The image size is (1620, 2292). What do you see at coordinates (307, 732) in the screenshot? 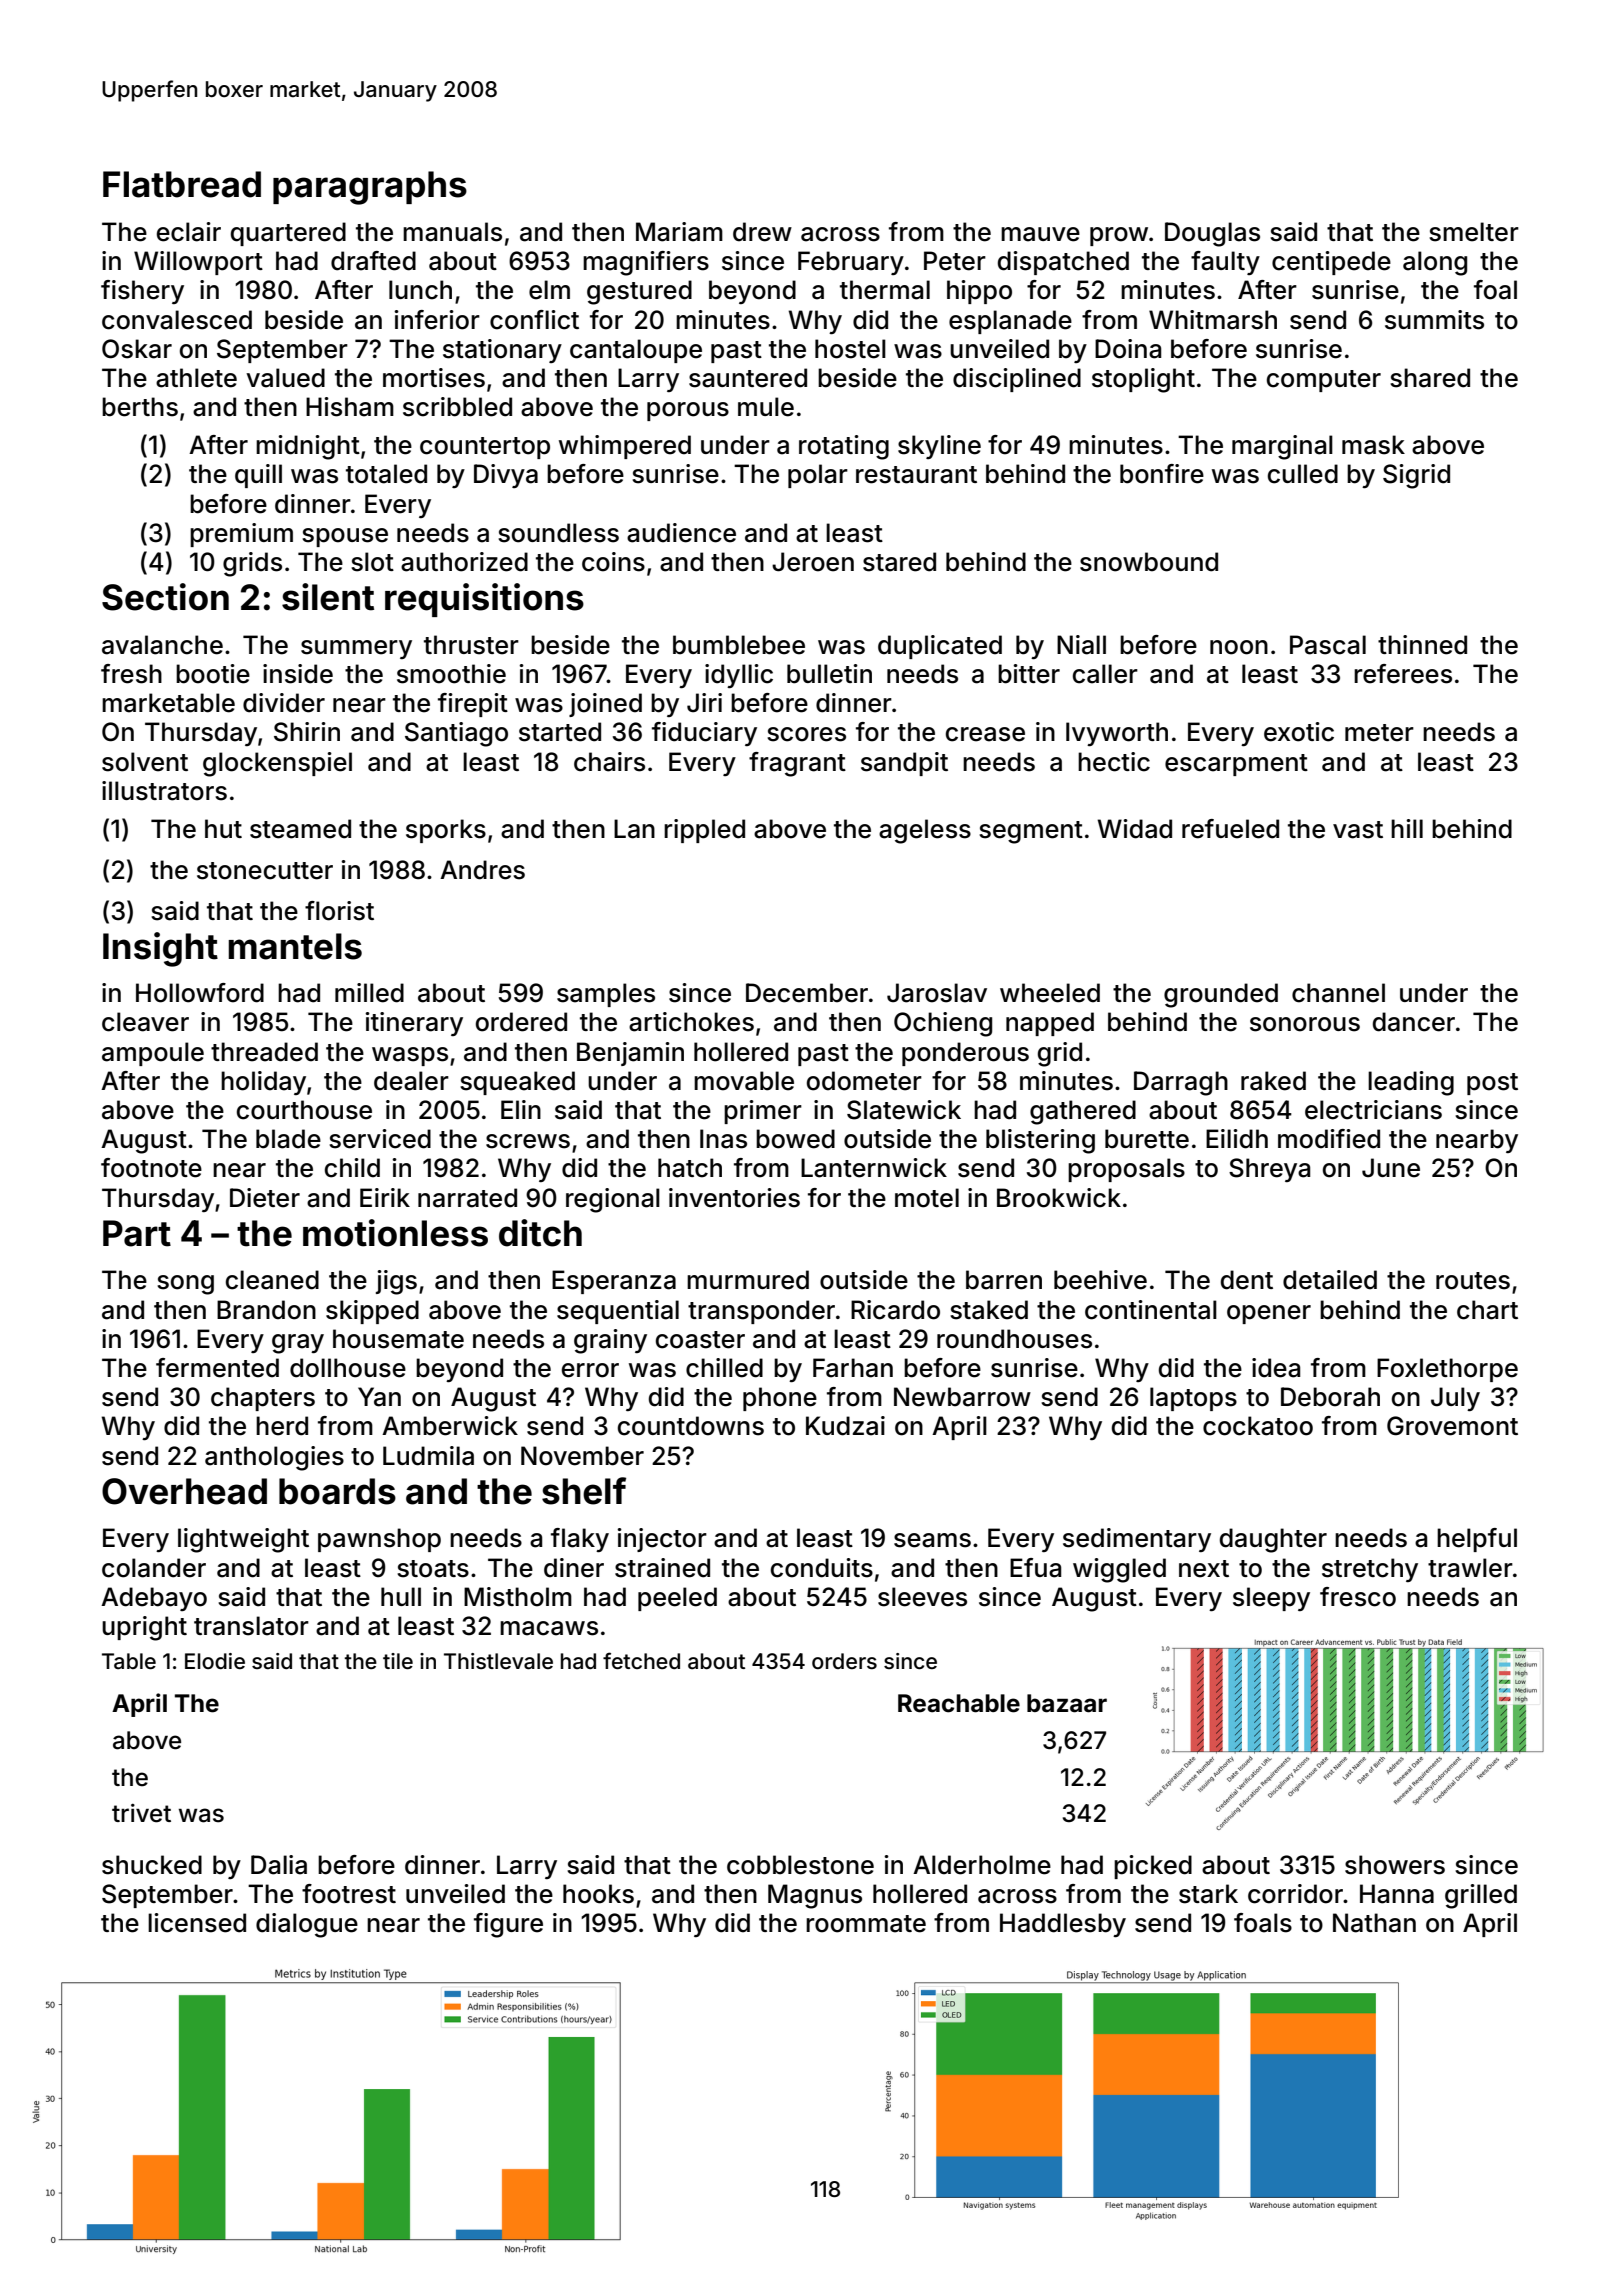
I see `Shirin` at bounding box center [307, 732].
